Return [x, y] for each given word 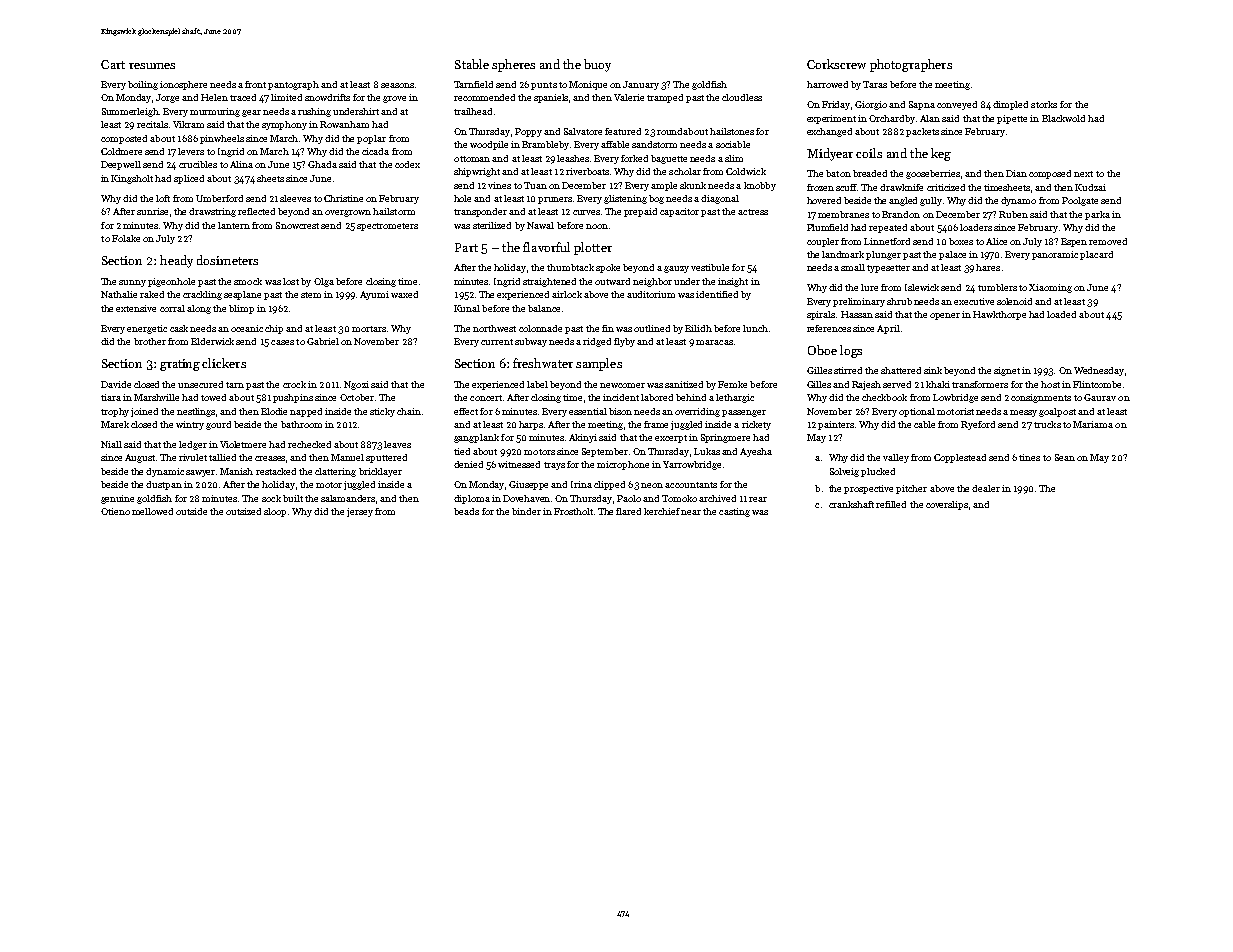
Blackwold [1063, 118]
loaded [1061, 314]
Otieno [115, 511]
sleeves [295, 198]
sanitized [684, 384]
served [897, 384]
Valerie [629, 97]
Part [466, 247]
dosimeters [227, 260]
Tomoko [679, 498]
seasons [397, 85]
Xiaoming [1050, 288]
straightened [549, 282]
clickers [224, 363]
